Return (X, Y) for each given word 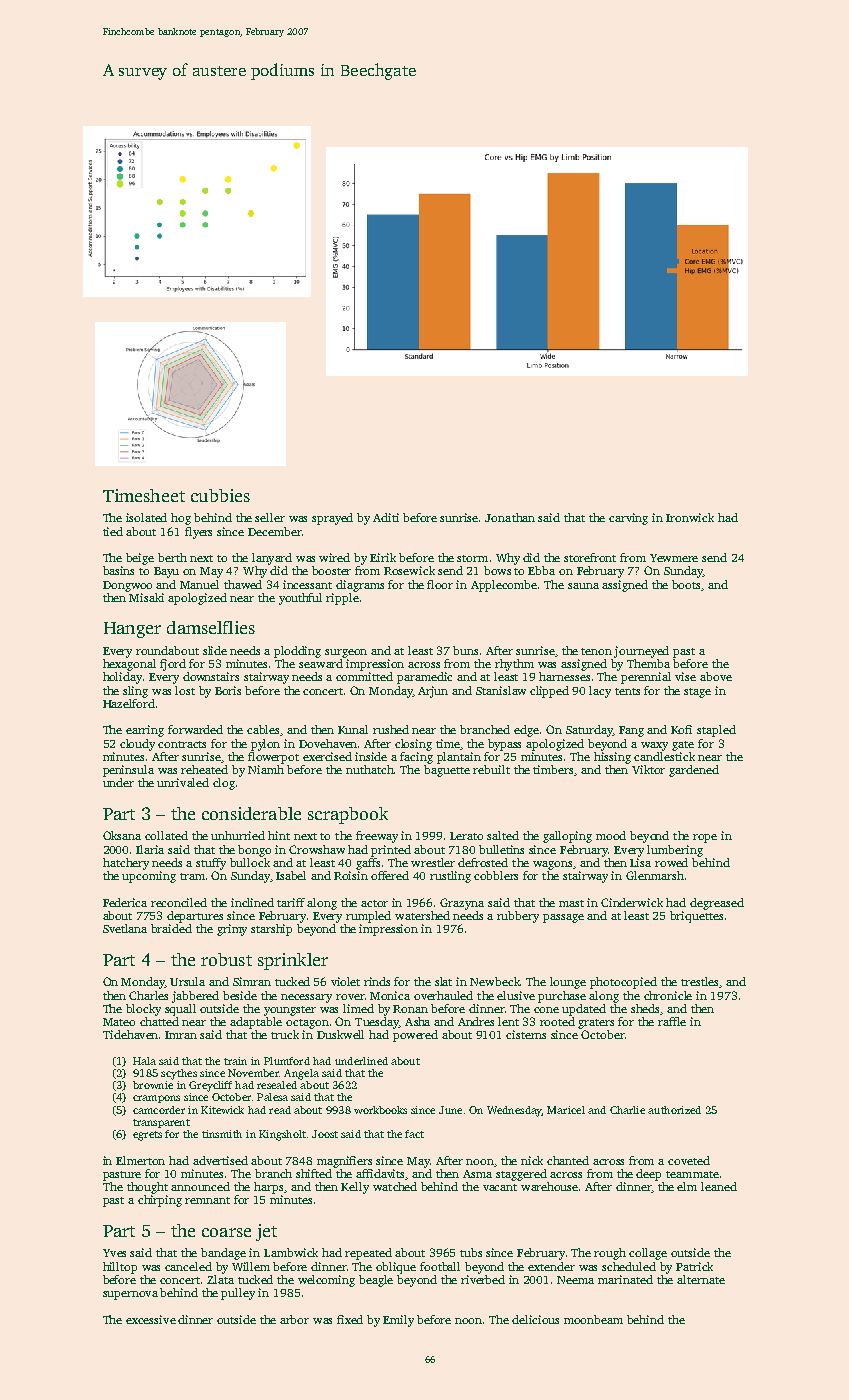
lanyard (272, 559)
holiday (122, 678)
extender (551, 1266)
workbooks (380, 1110)
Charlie (627, 1110)
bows (497, 570)
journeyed (641, 652)
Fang (631, 731)
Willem (251, 1266)
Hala (144, 1061)
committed (364, 676)
